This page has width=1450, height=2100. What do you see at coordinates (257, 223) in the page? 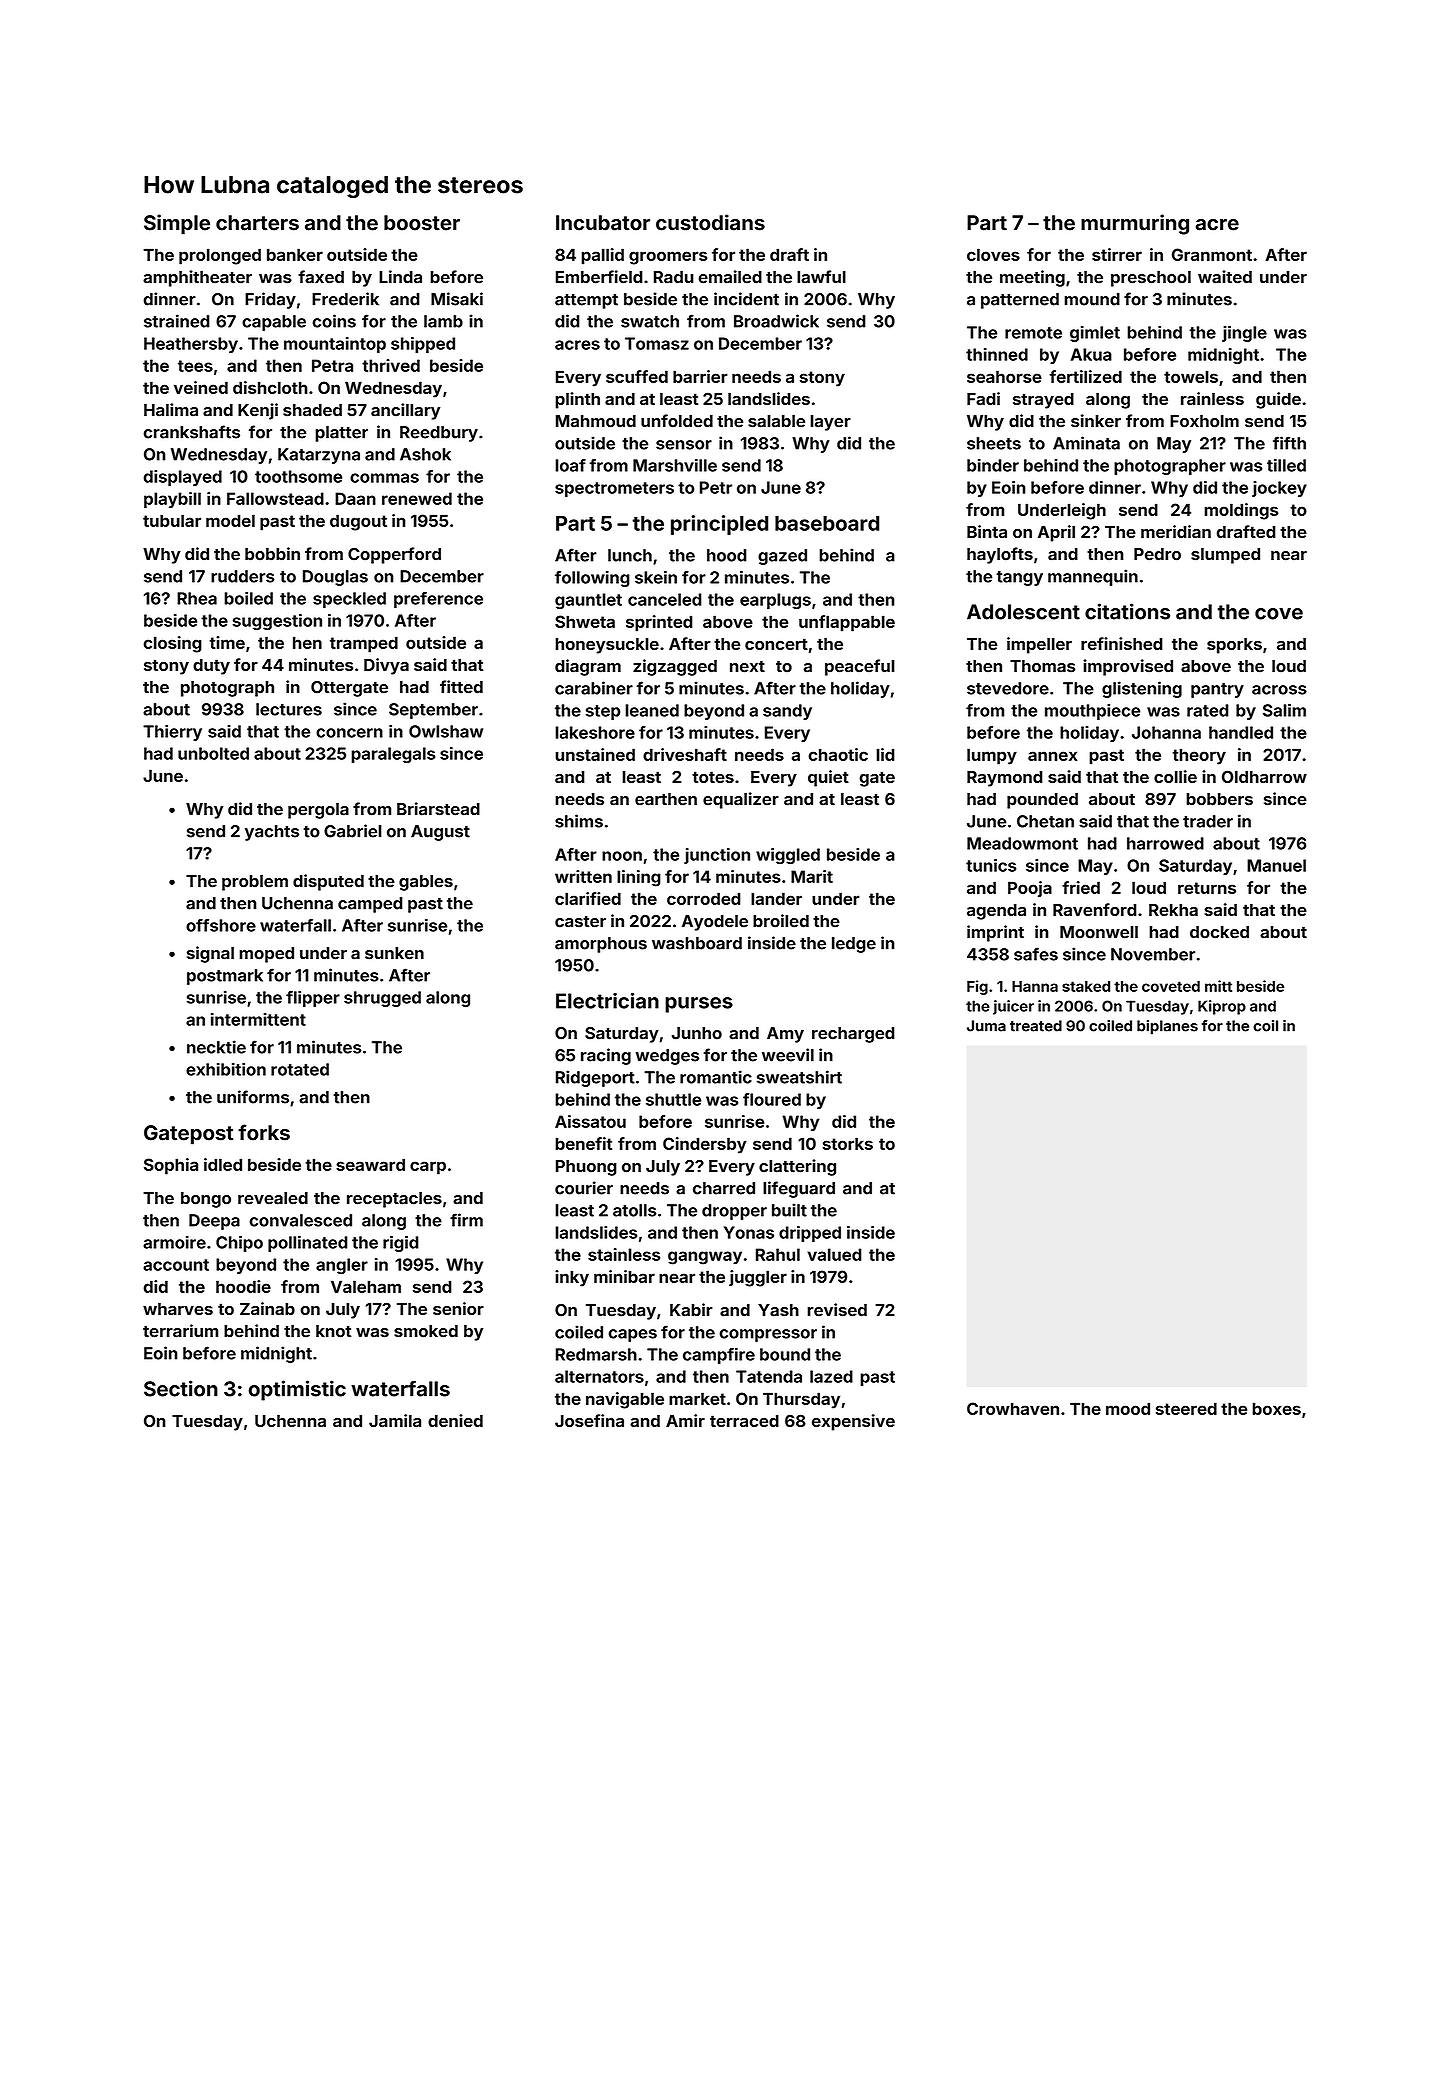
I see `charters` at bounding box center [257, 223].
